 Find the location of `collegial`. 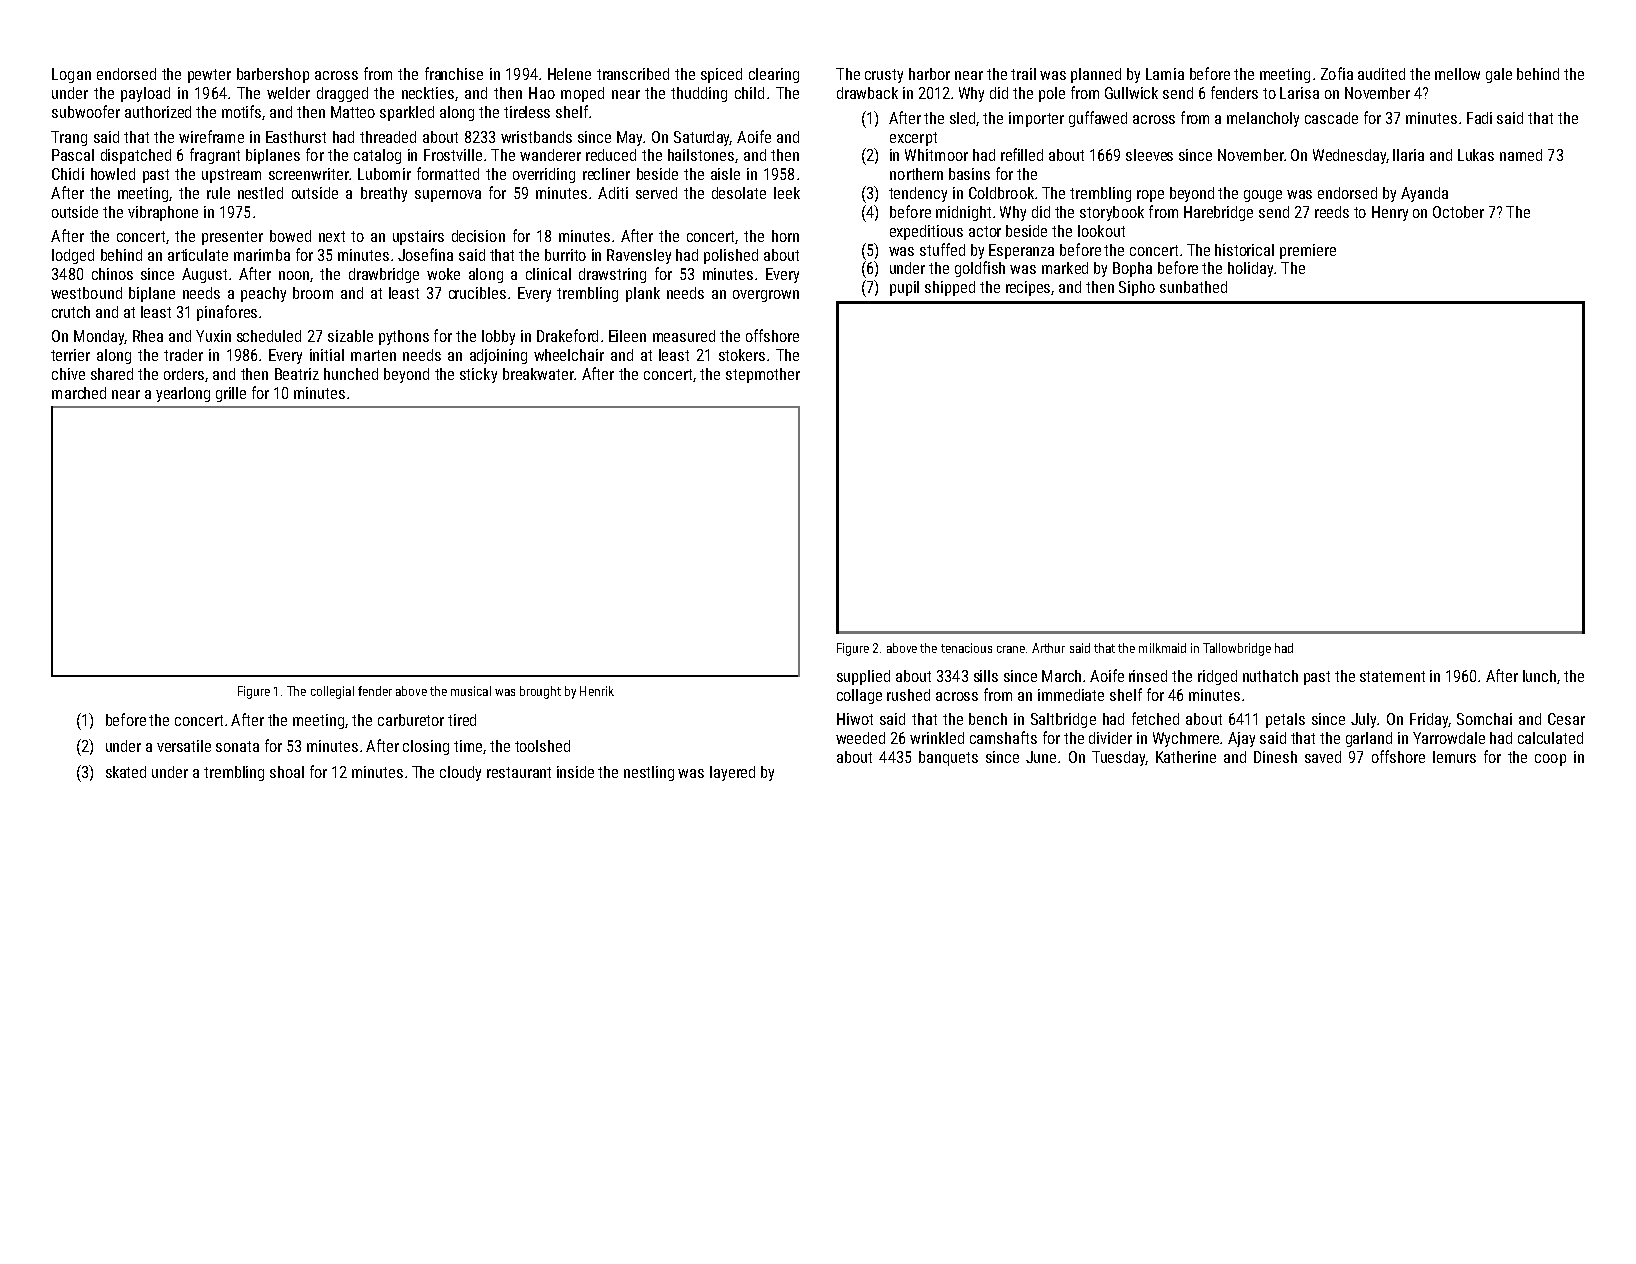

collegial is located at coordinates (332, 692).
